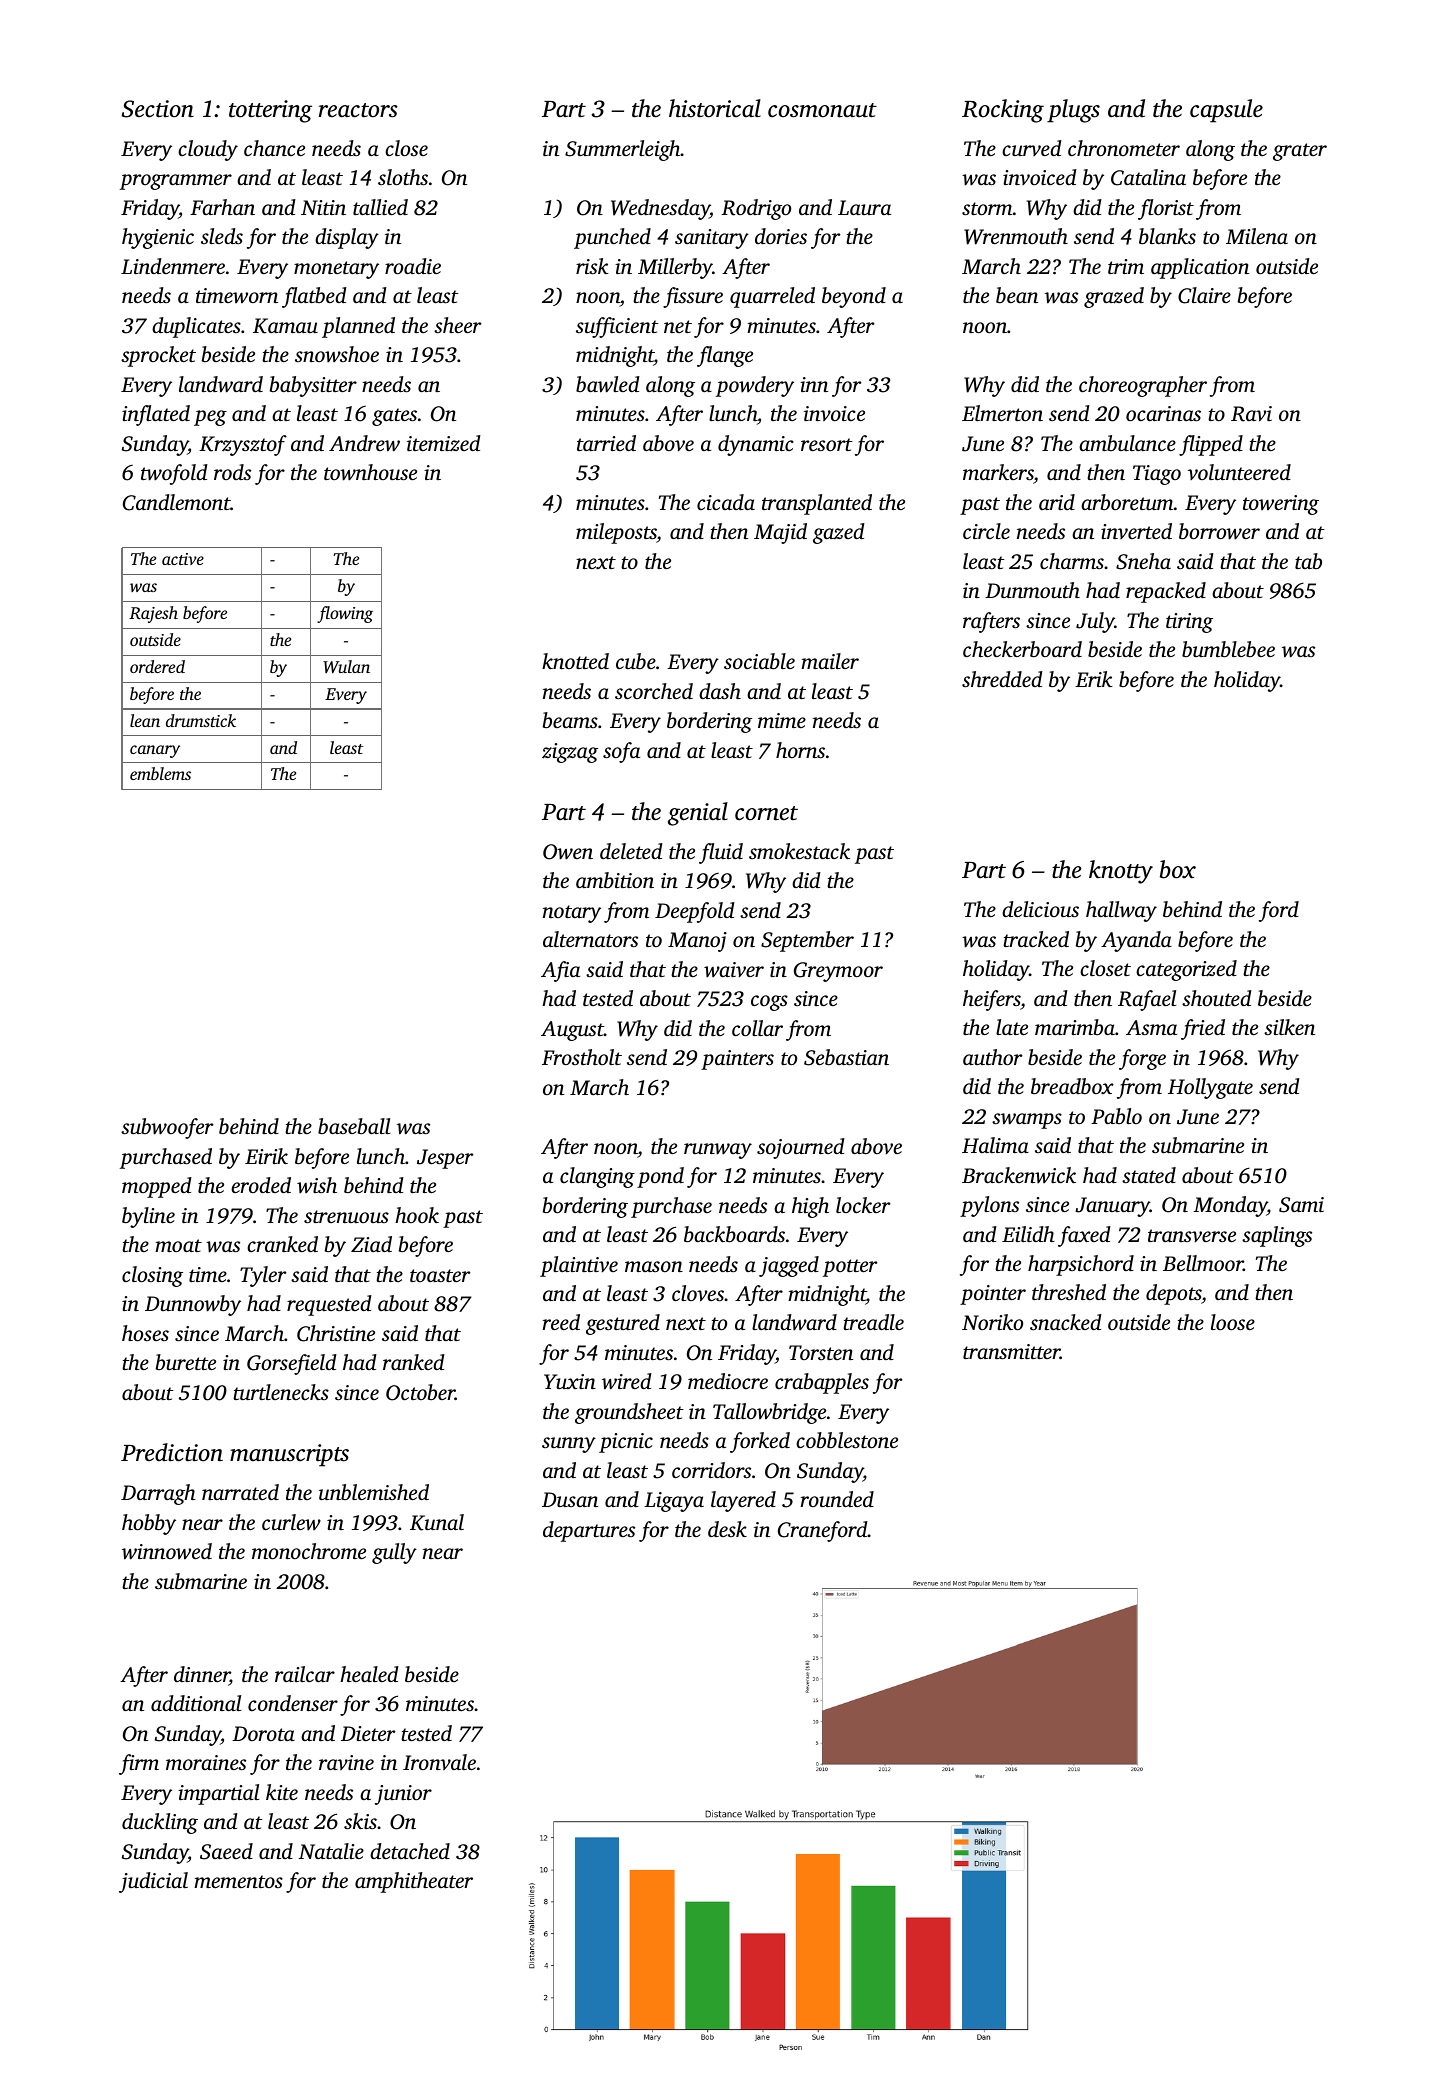 This screenshot has height=2100, width=1450. I want to click on plugs, so click(1073, 111).
